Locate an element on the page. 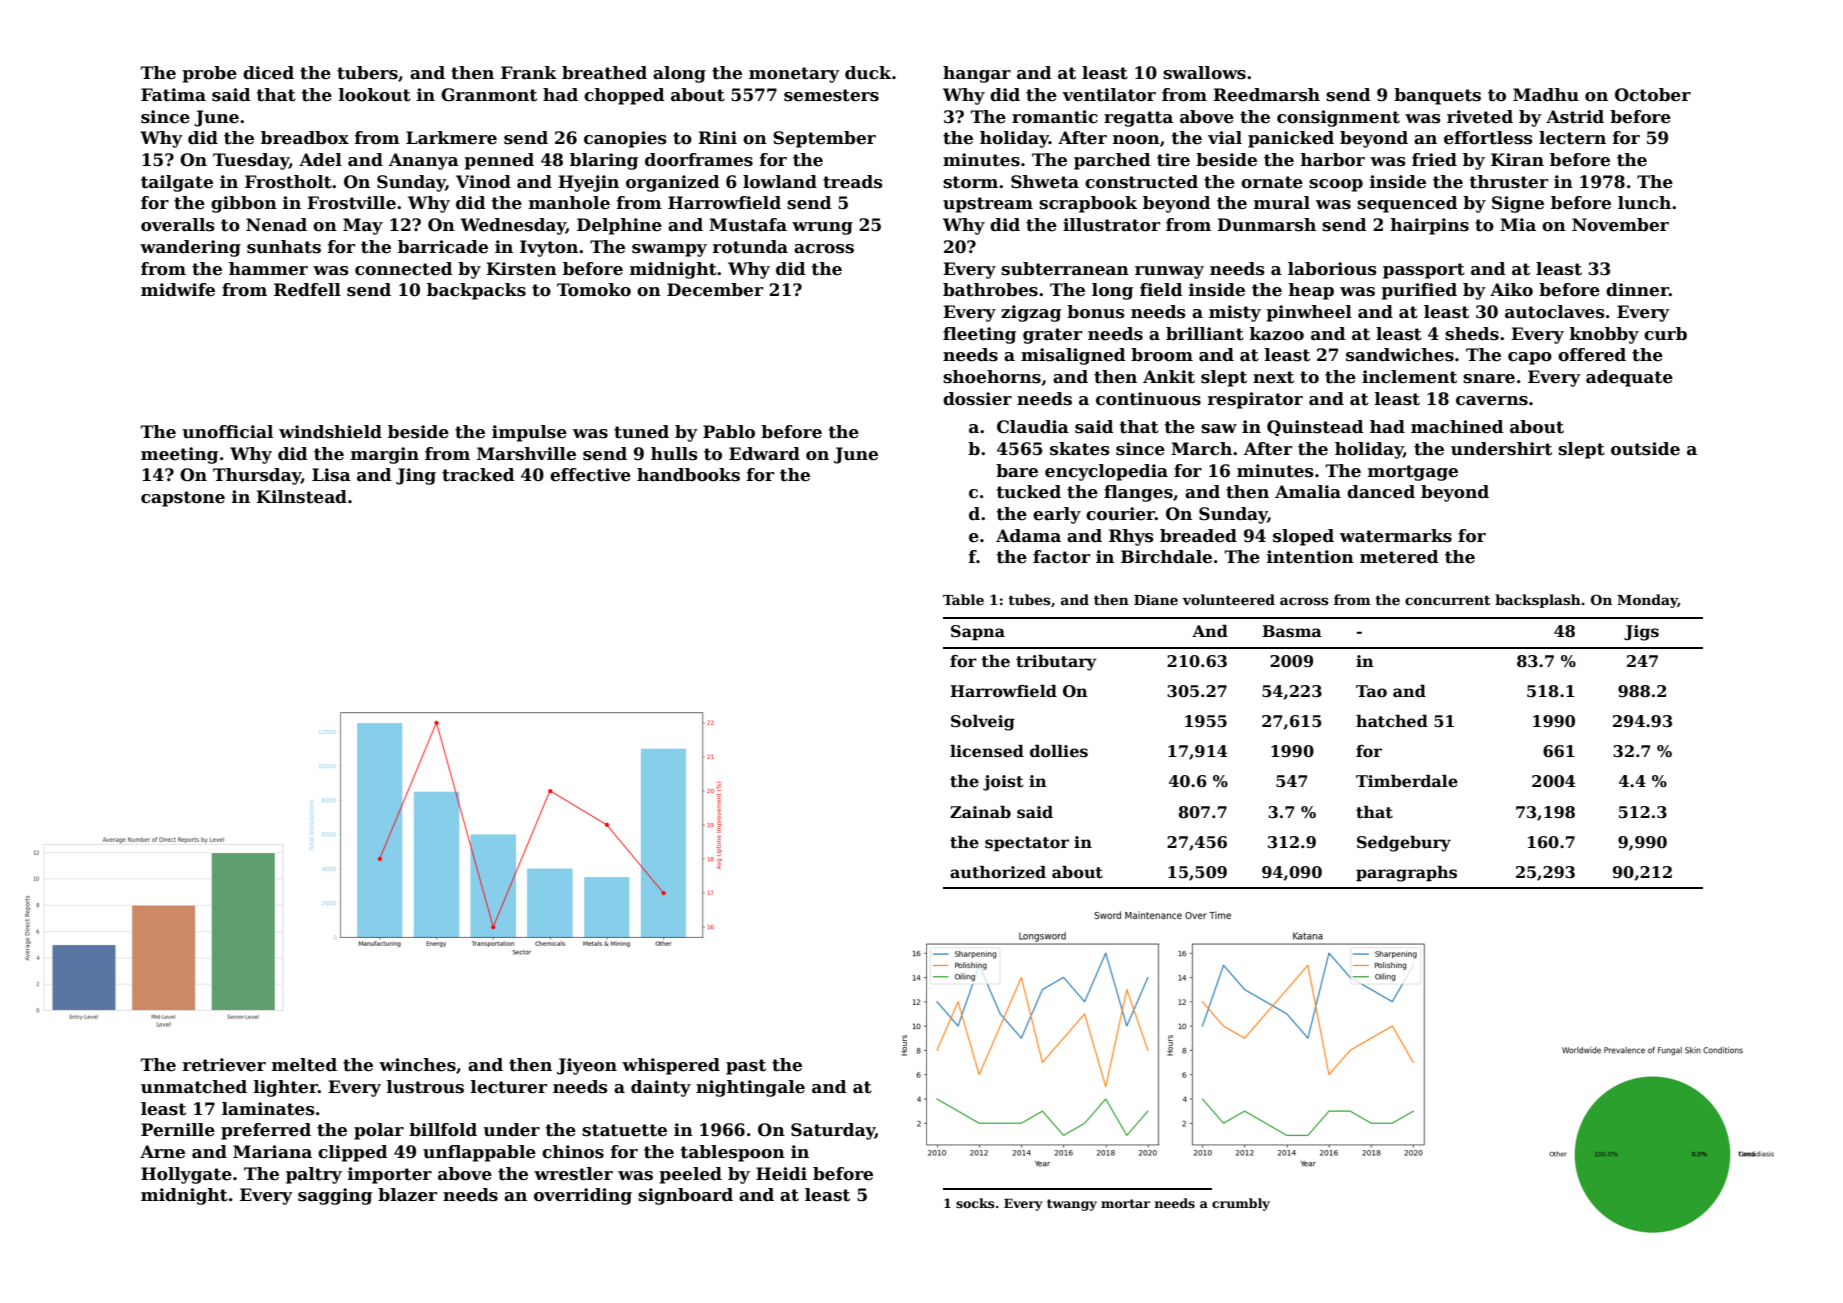  swallows is located at coordinates (1204, 73).
